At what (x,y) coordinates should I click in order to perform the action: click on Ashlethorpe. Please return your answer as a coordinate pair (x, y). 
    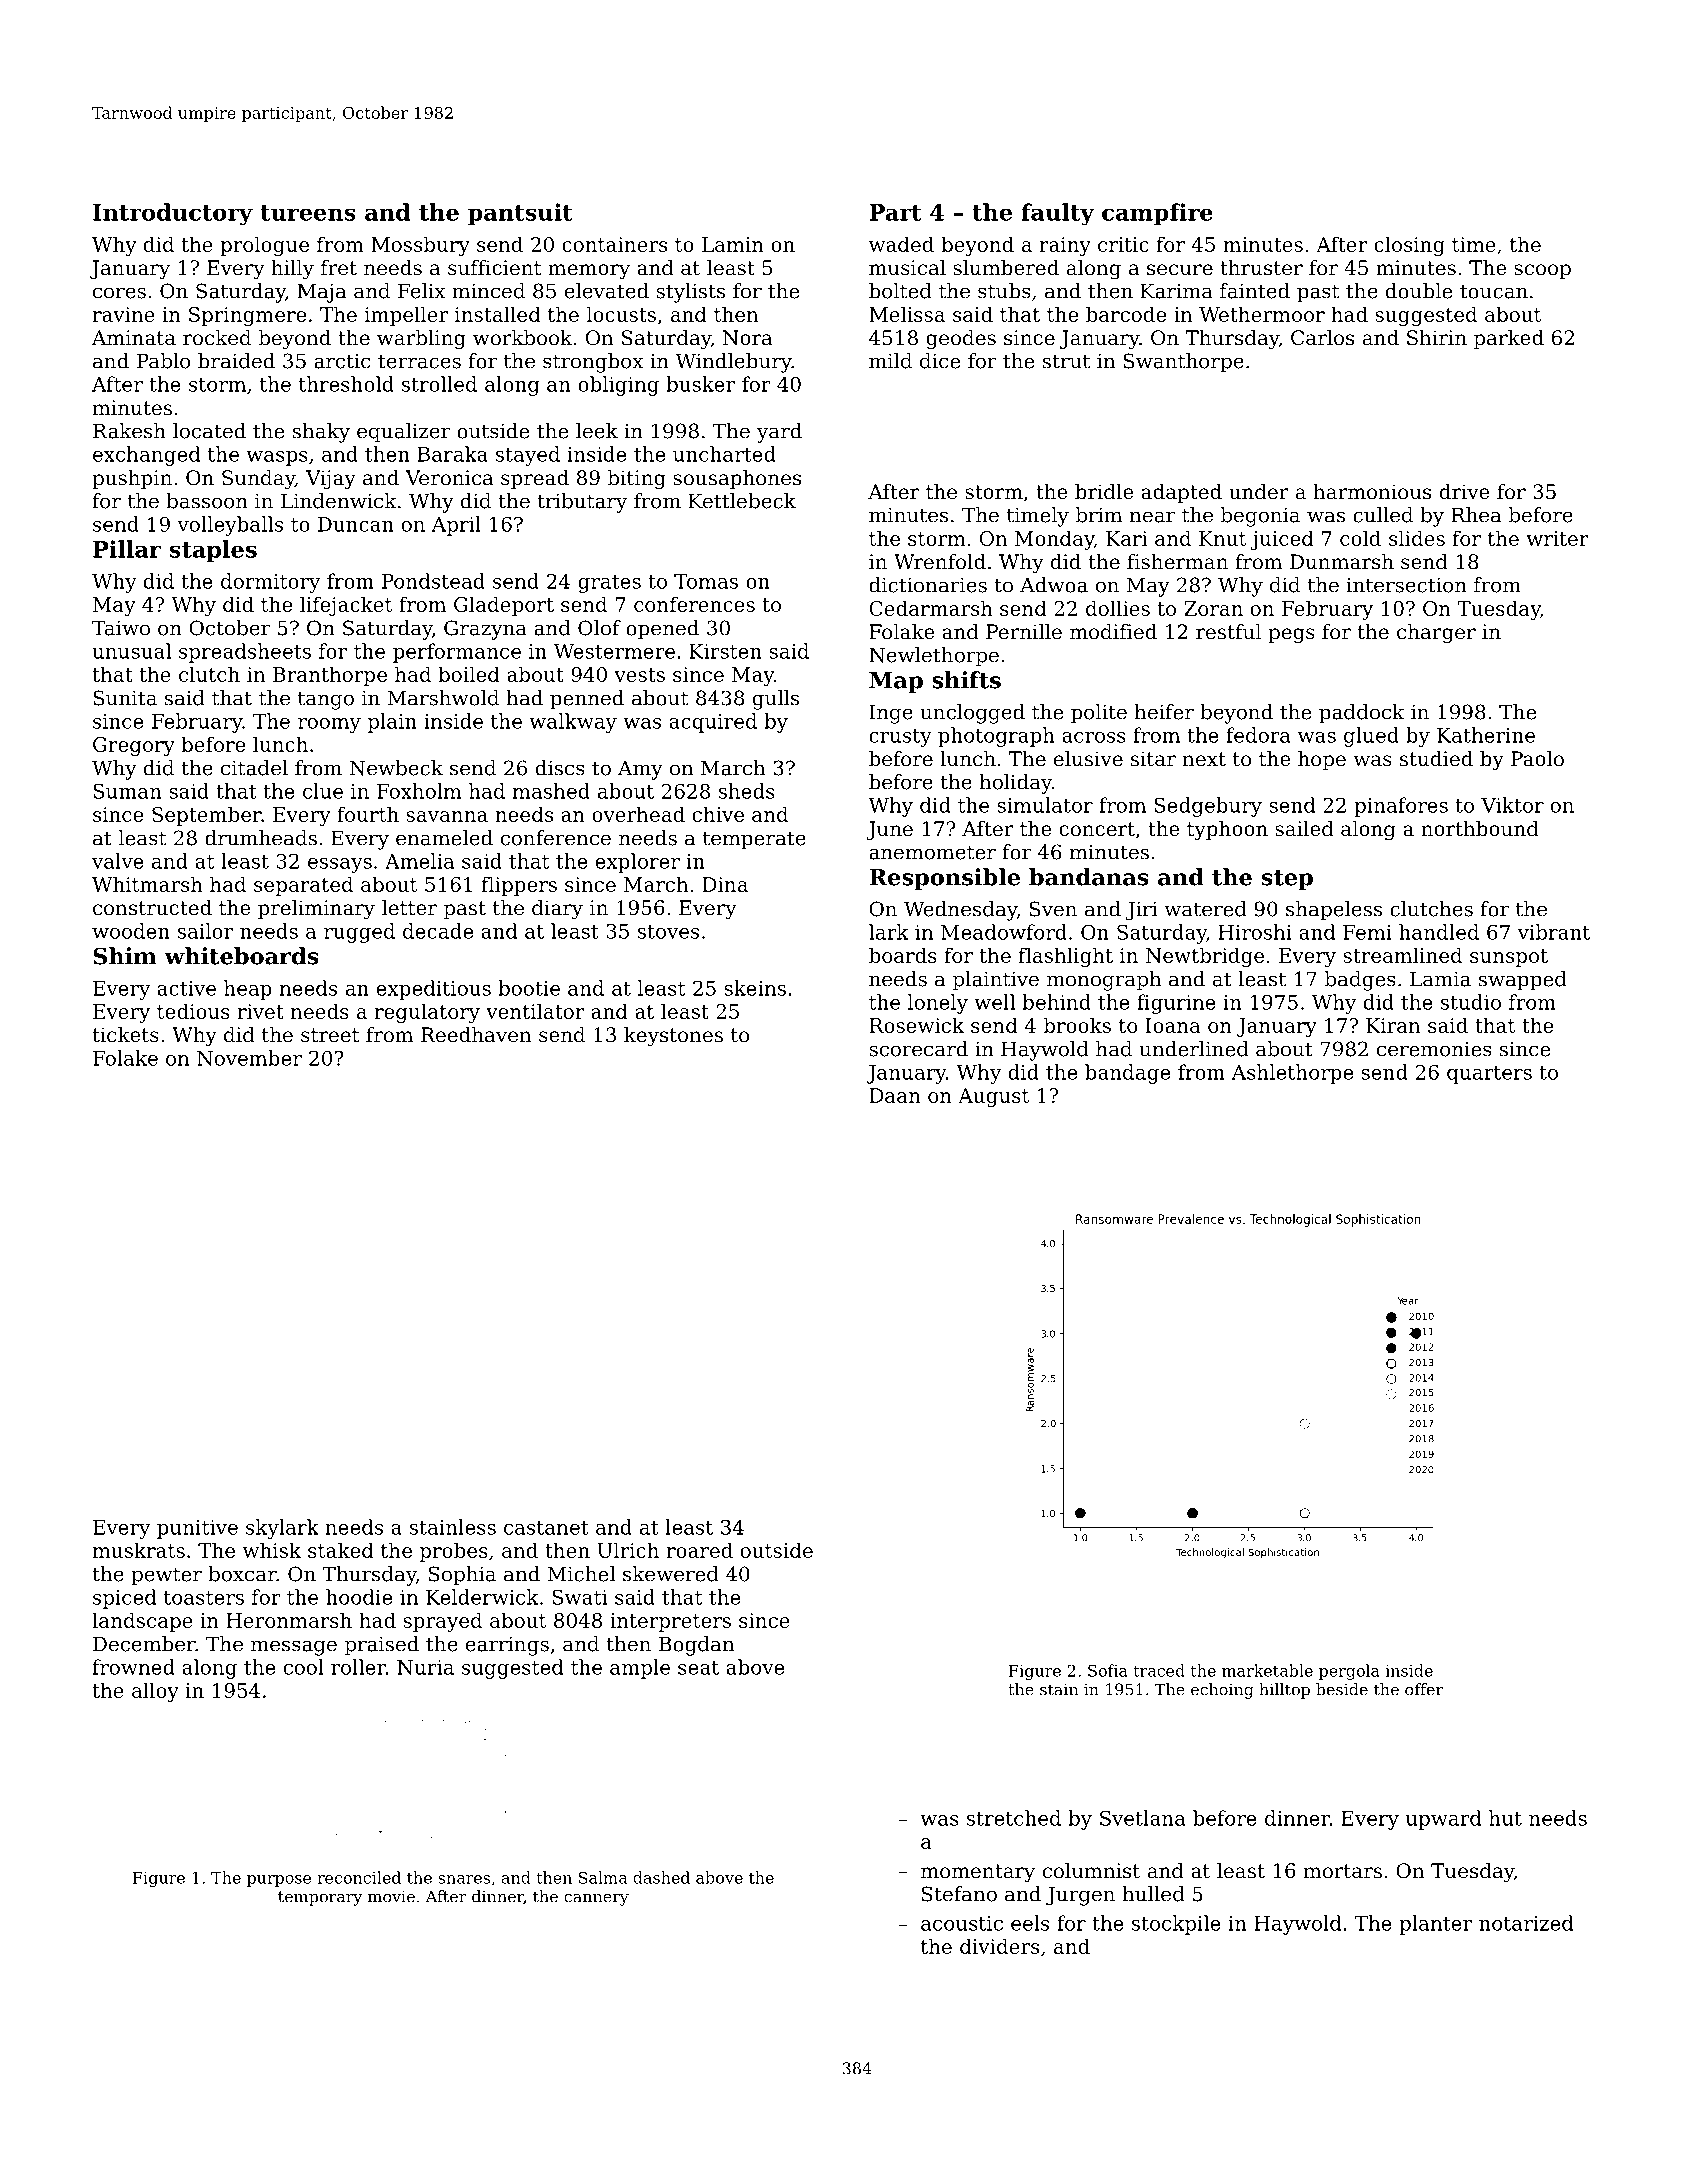
    Looking at the image, I should click on (1292, 1074).
